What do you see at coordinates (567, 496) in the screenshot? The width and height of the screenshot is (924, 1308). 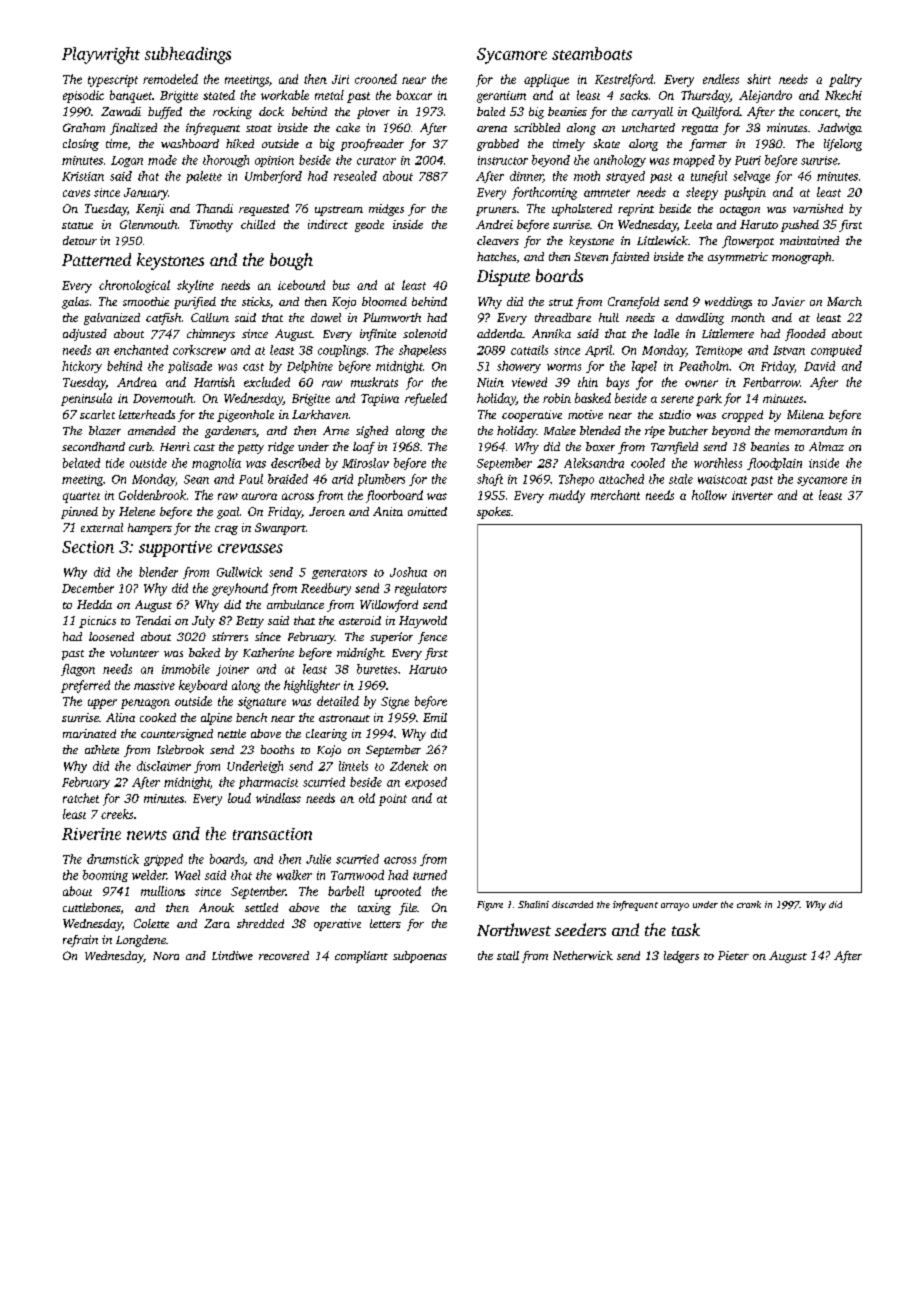 I see `muddy` at bounding box center [567, 496].
